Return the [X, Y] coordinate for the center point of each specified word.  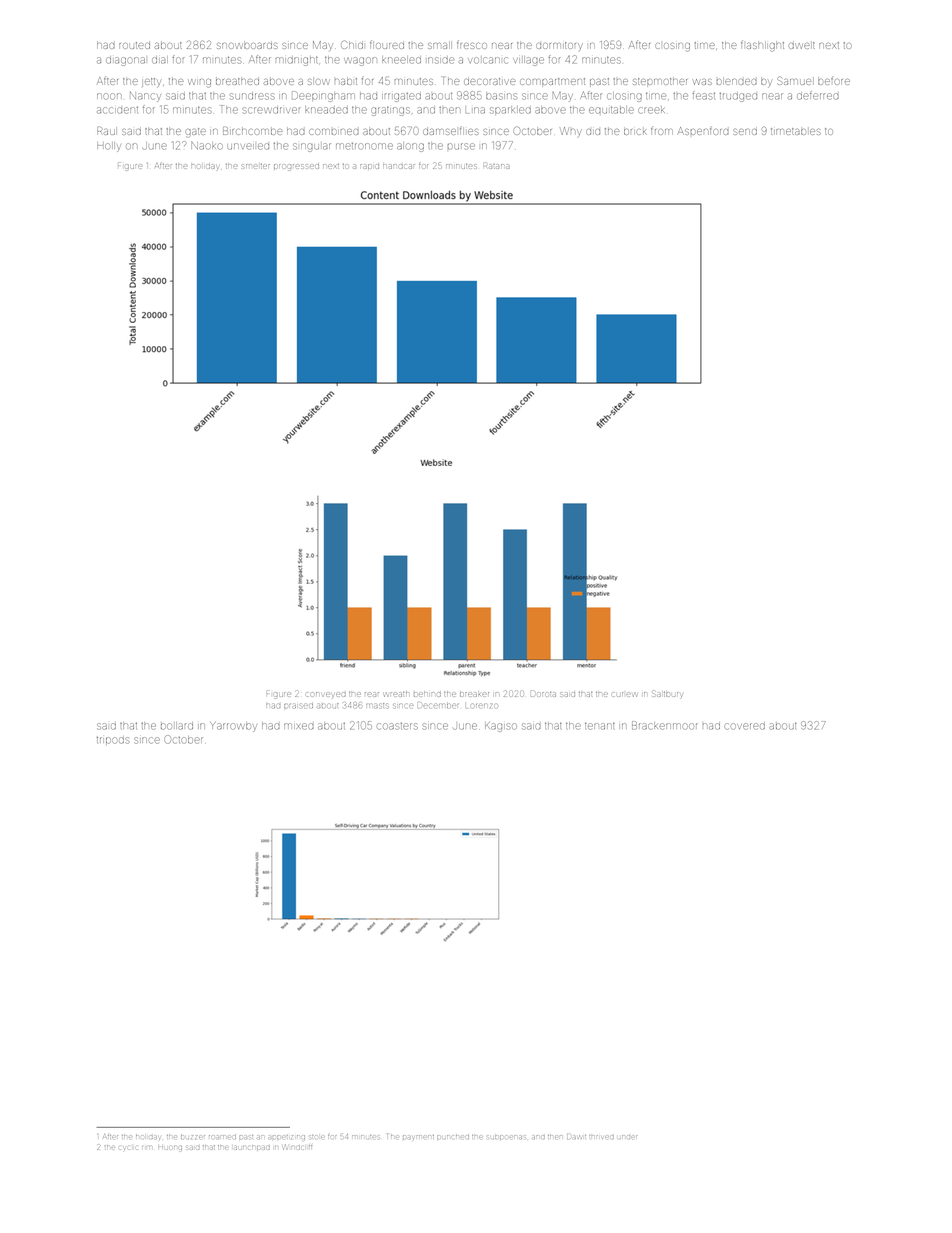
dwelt [802, 45]
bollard [177, 726]
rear [372, 694]
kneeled [401, 60]
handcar [399, 166]
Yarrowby [233, 727]
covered [745, 726]
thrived [601, 1137]
